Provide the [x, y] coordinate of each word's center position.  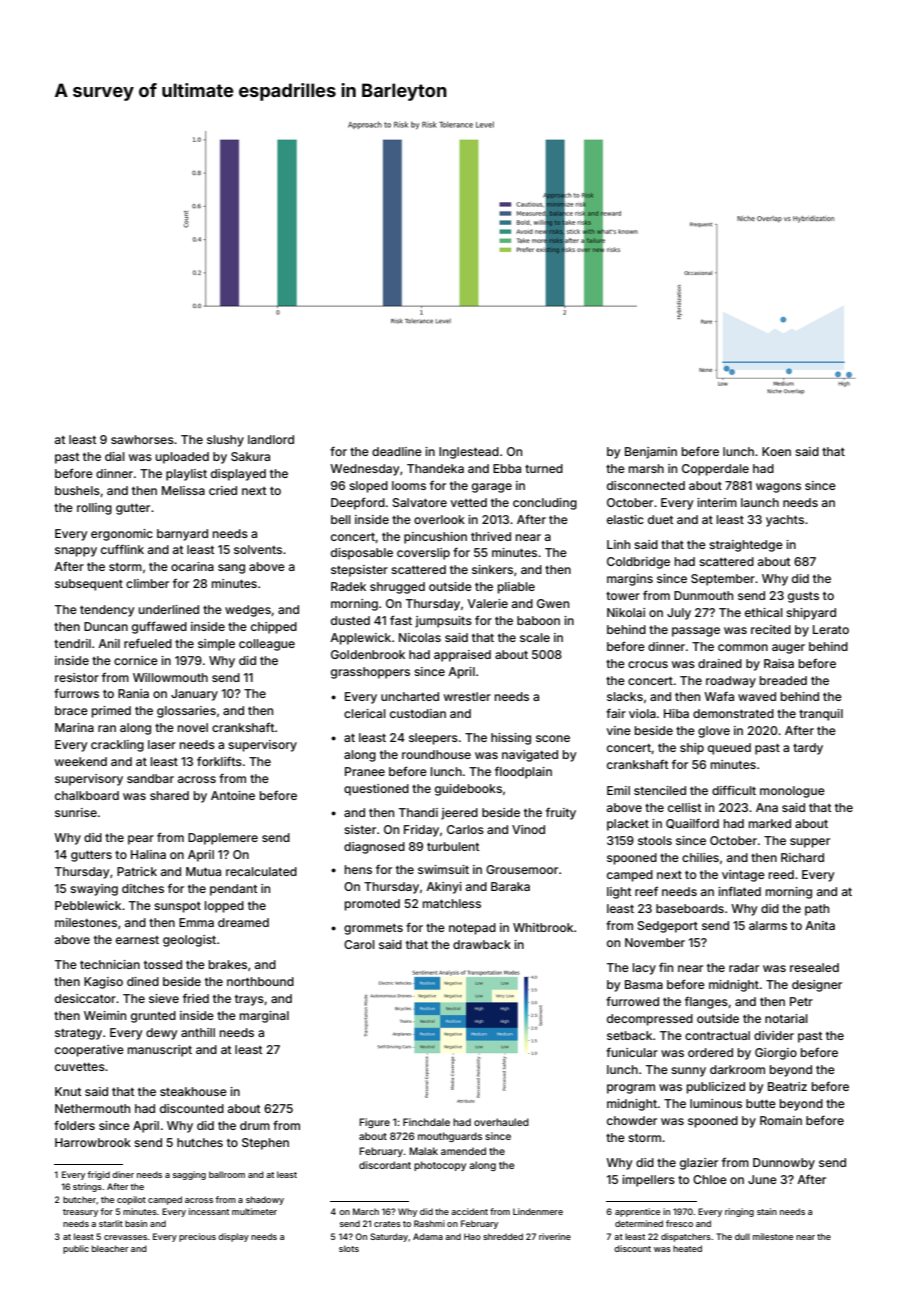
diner [123, 1174]
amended [463, 1151]
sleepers [433, 739]
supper [810, 843]
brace [71, 710]
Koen [776, 451]
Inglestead [469, 453]
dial [115, 456]
